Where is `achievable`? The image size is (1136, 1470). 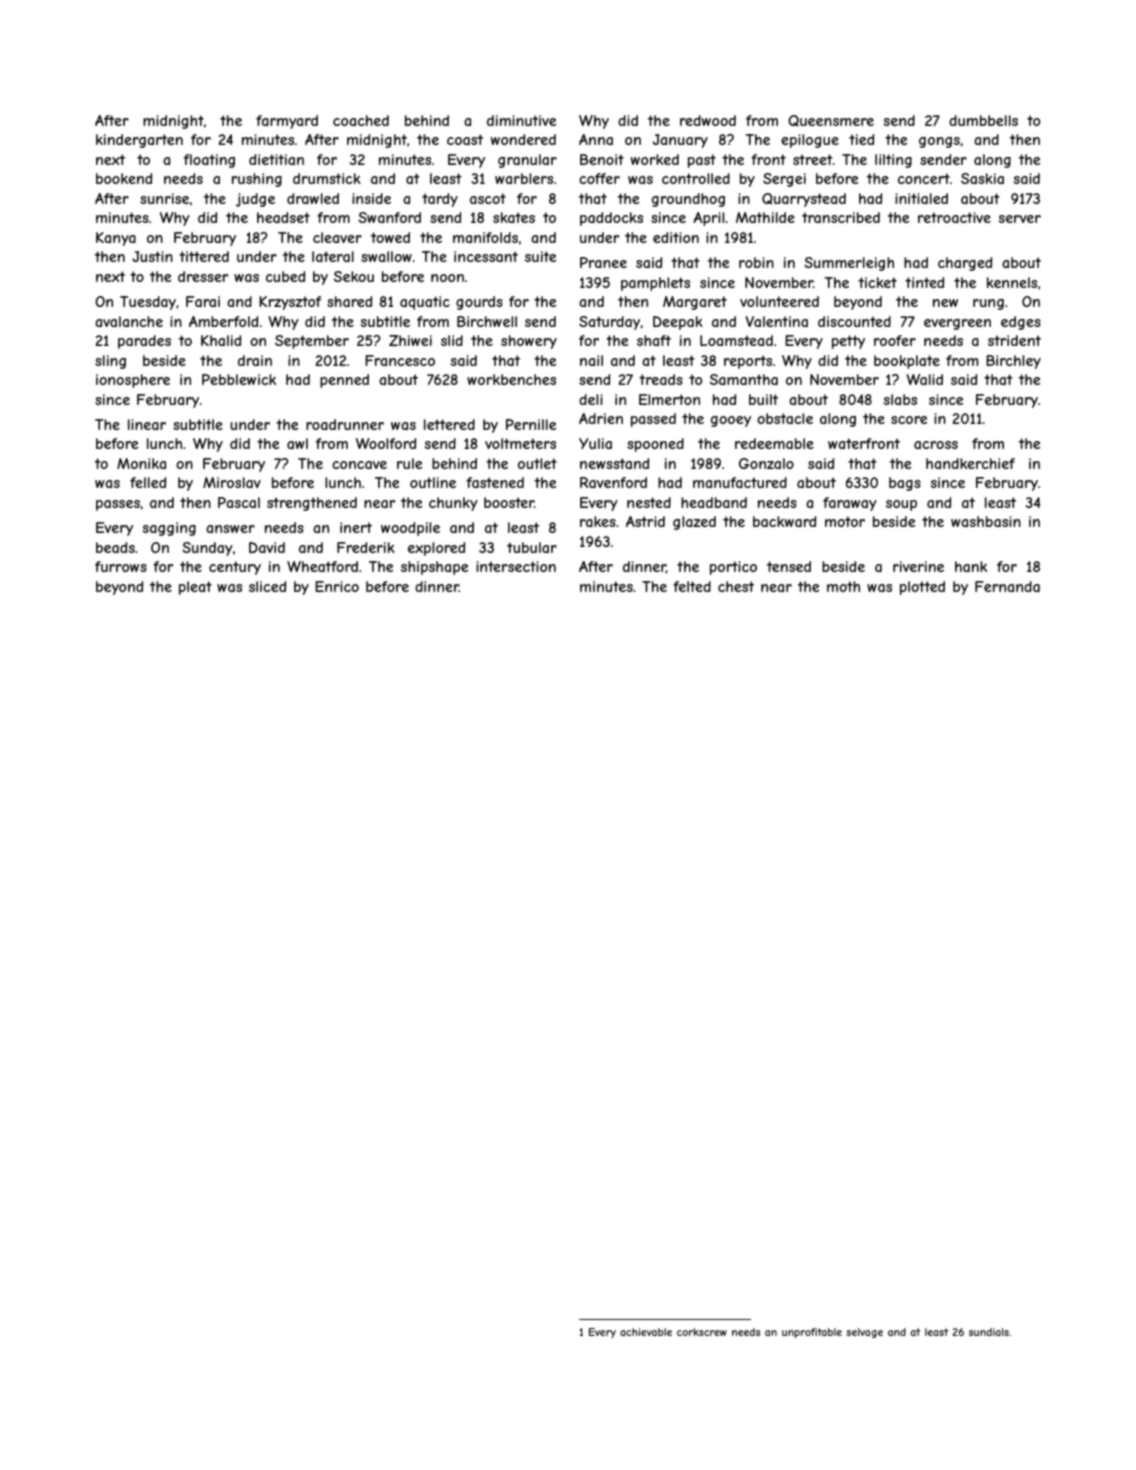 achievable is located at coordinates (646, 1332).
